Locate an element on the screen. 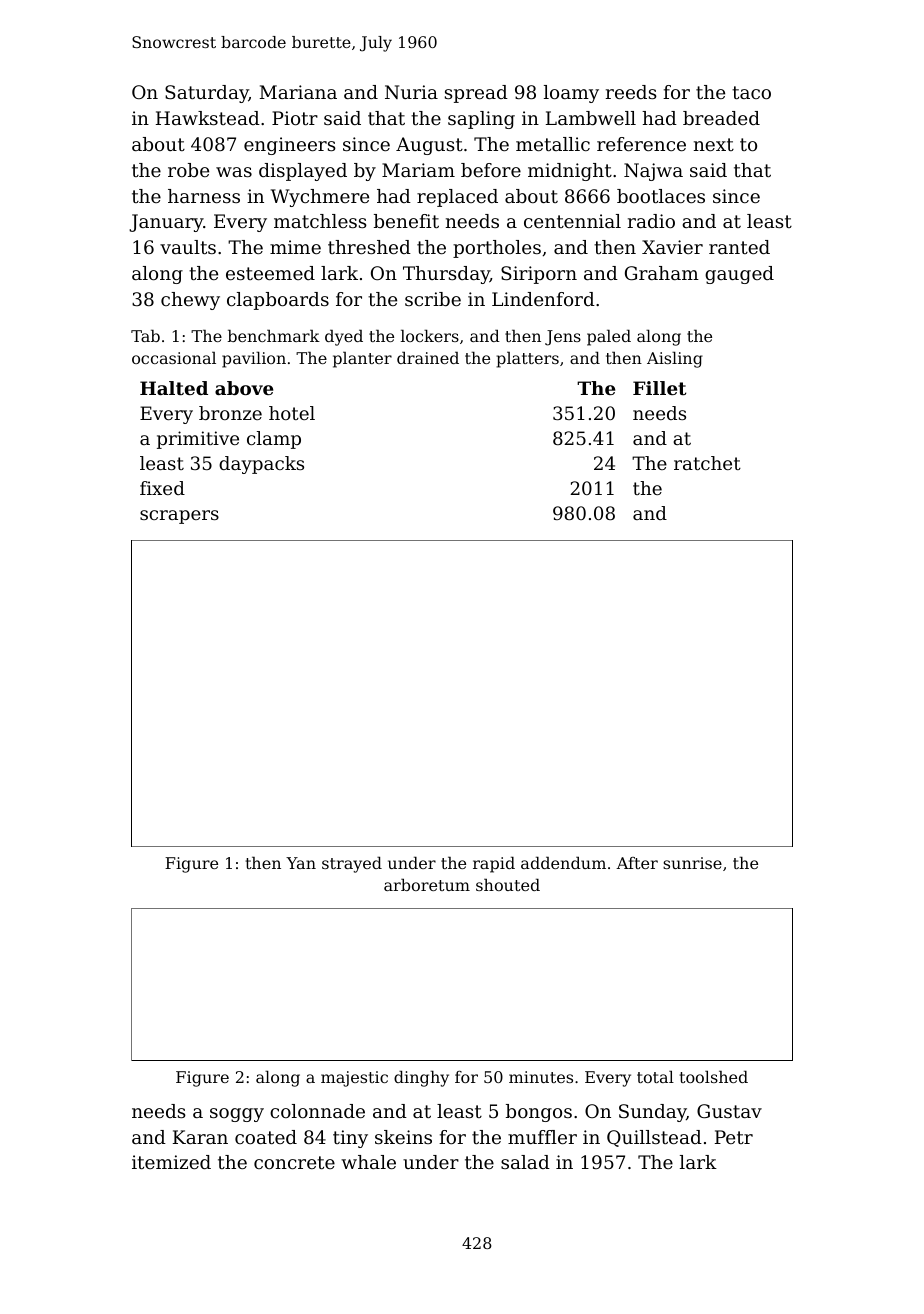 The height and width of the screenshot is (1314, 924). scrapers is located at coordinates (179, 517).
